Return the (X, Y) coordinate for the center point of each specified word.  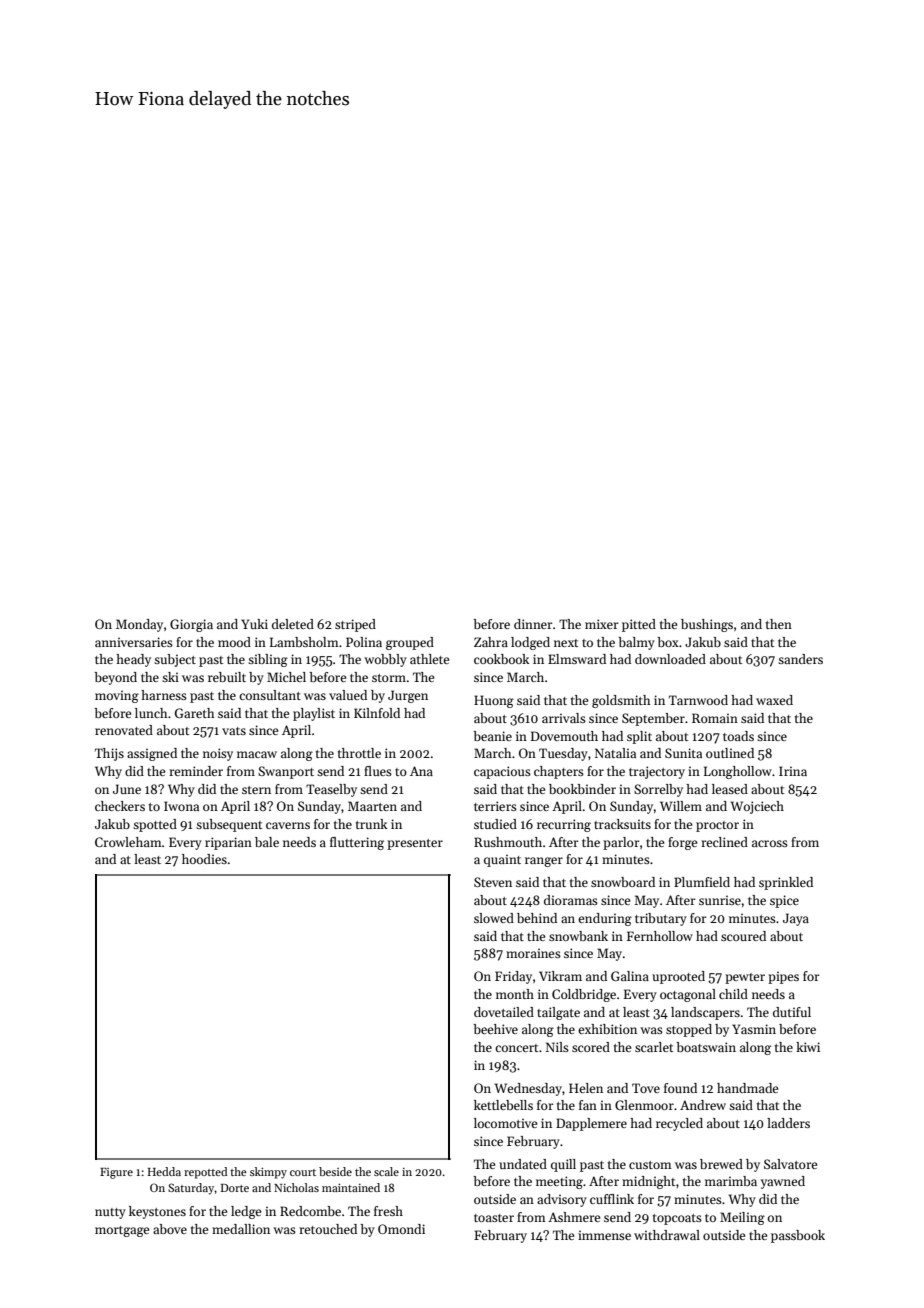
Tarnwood (698, 700)
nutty (110, 1213)
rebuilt (227, 677)
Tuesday (563, 754)
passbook (798, 1236)
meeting (559, 1182)
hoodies (204, 859)
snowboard (623, 882)
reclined (724, 842)
